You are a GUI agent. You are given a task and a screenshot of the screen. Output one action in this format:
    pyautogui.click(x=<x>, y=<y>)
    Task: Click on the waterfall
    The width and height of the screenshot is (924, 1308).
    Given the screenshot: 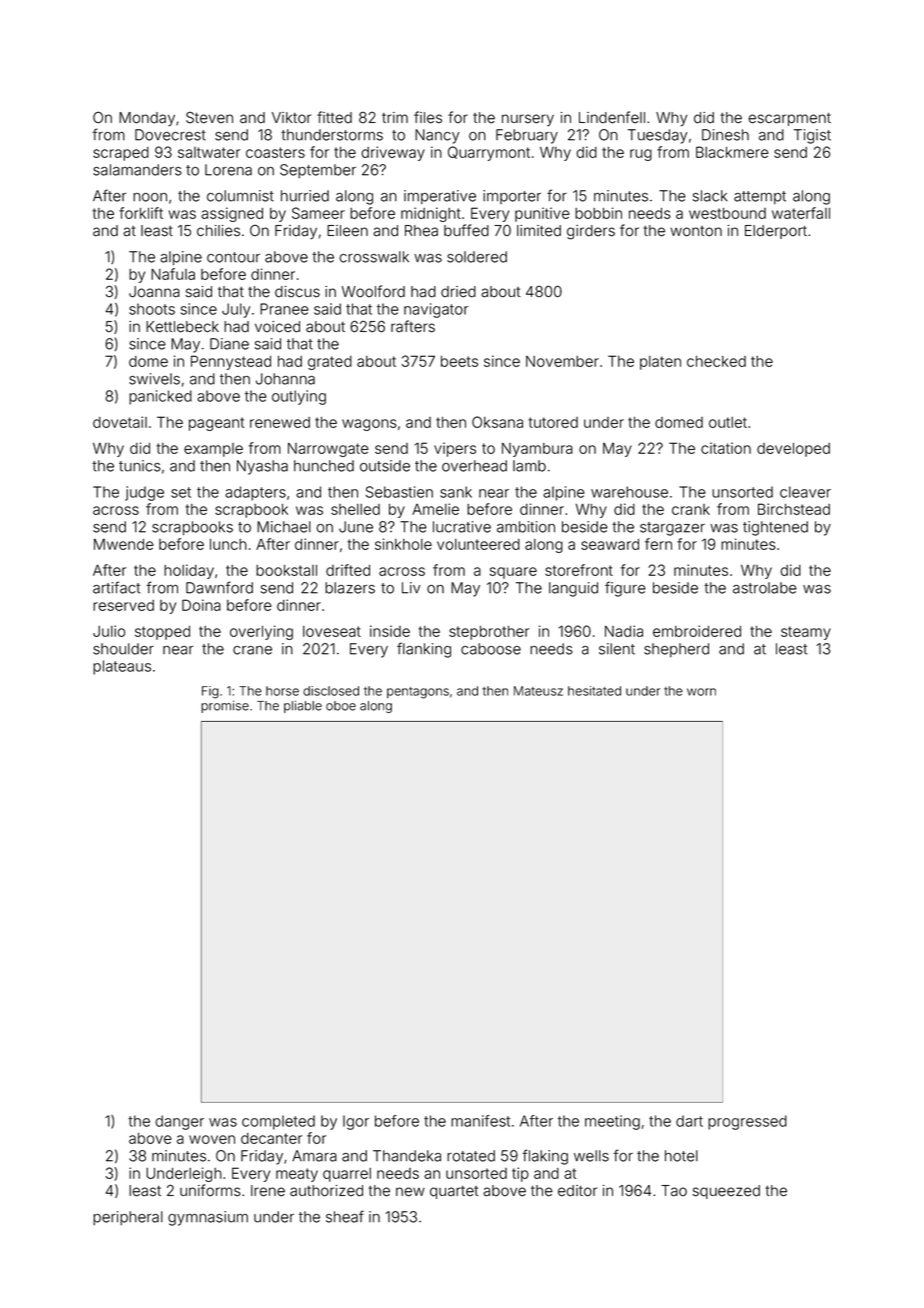 What is the action you would take?
    pyautogui.click(x=801, y=213)
